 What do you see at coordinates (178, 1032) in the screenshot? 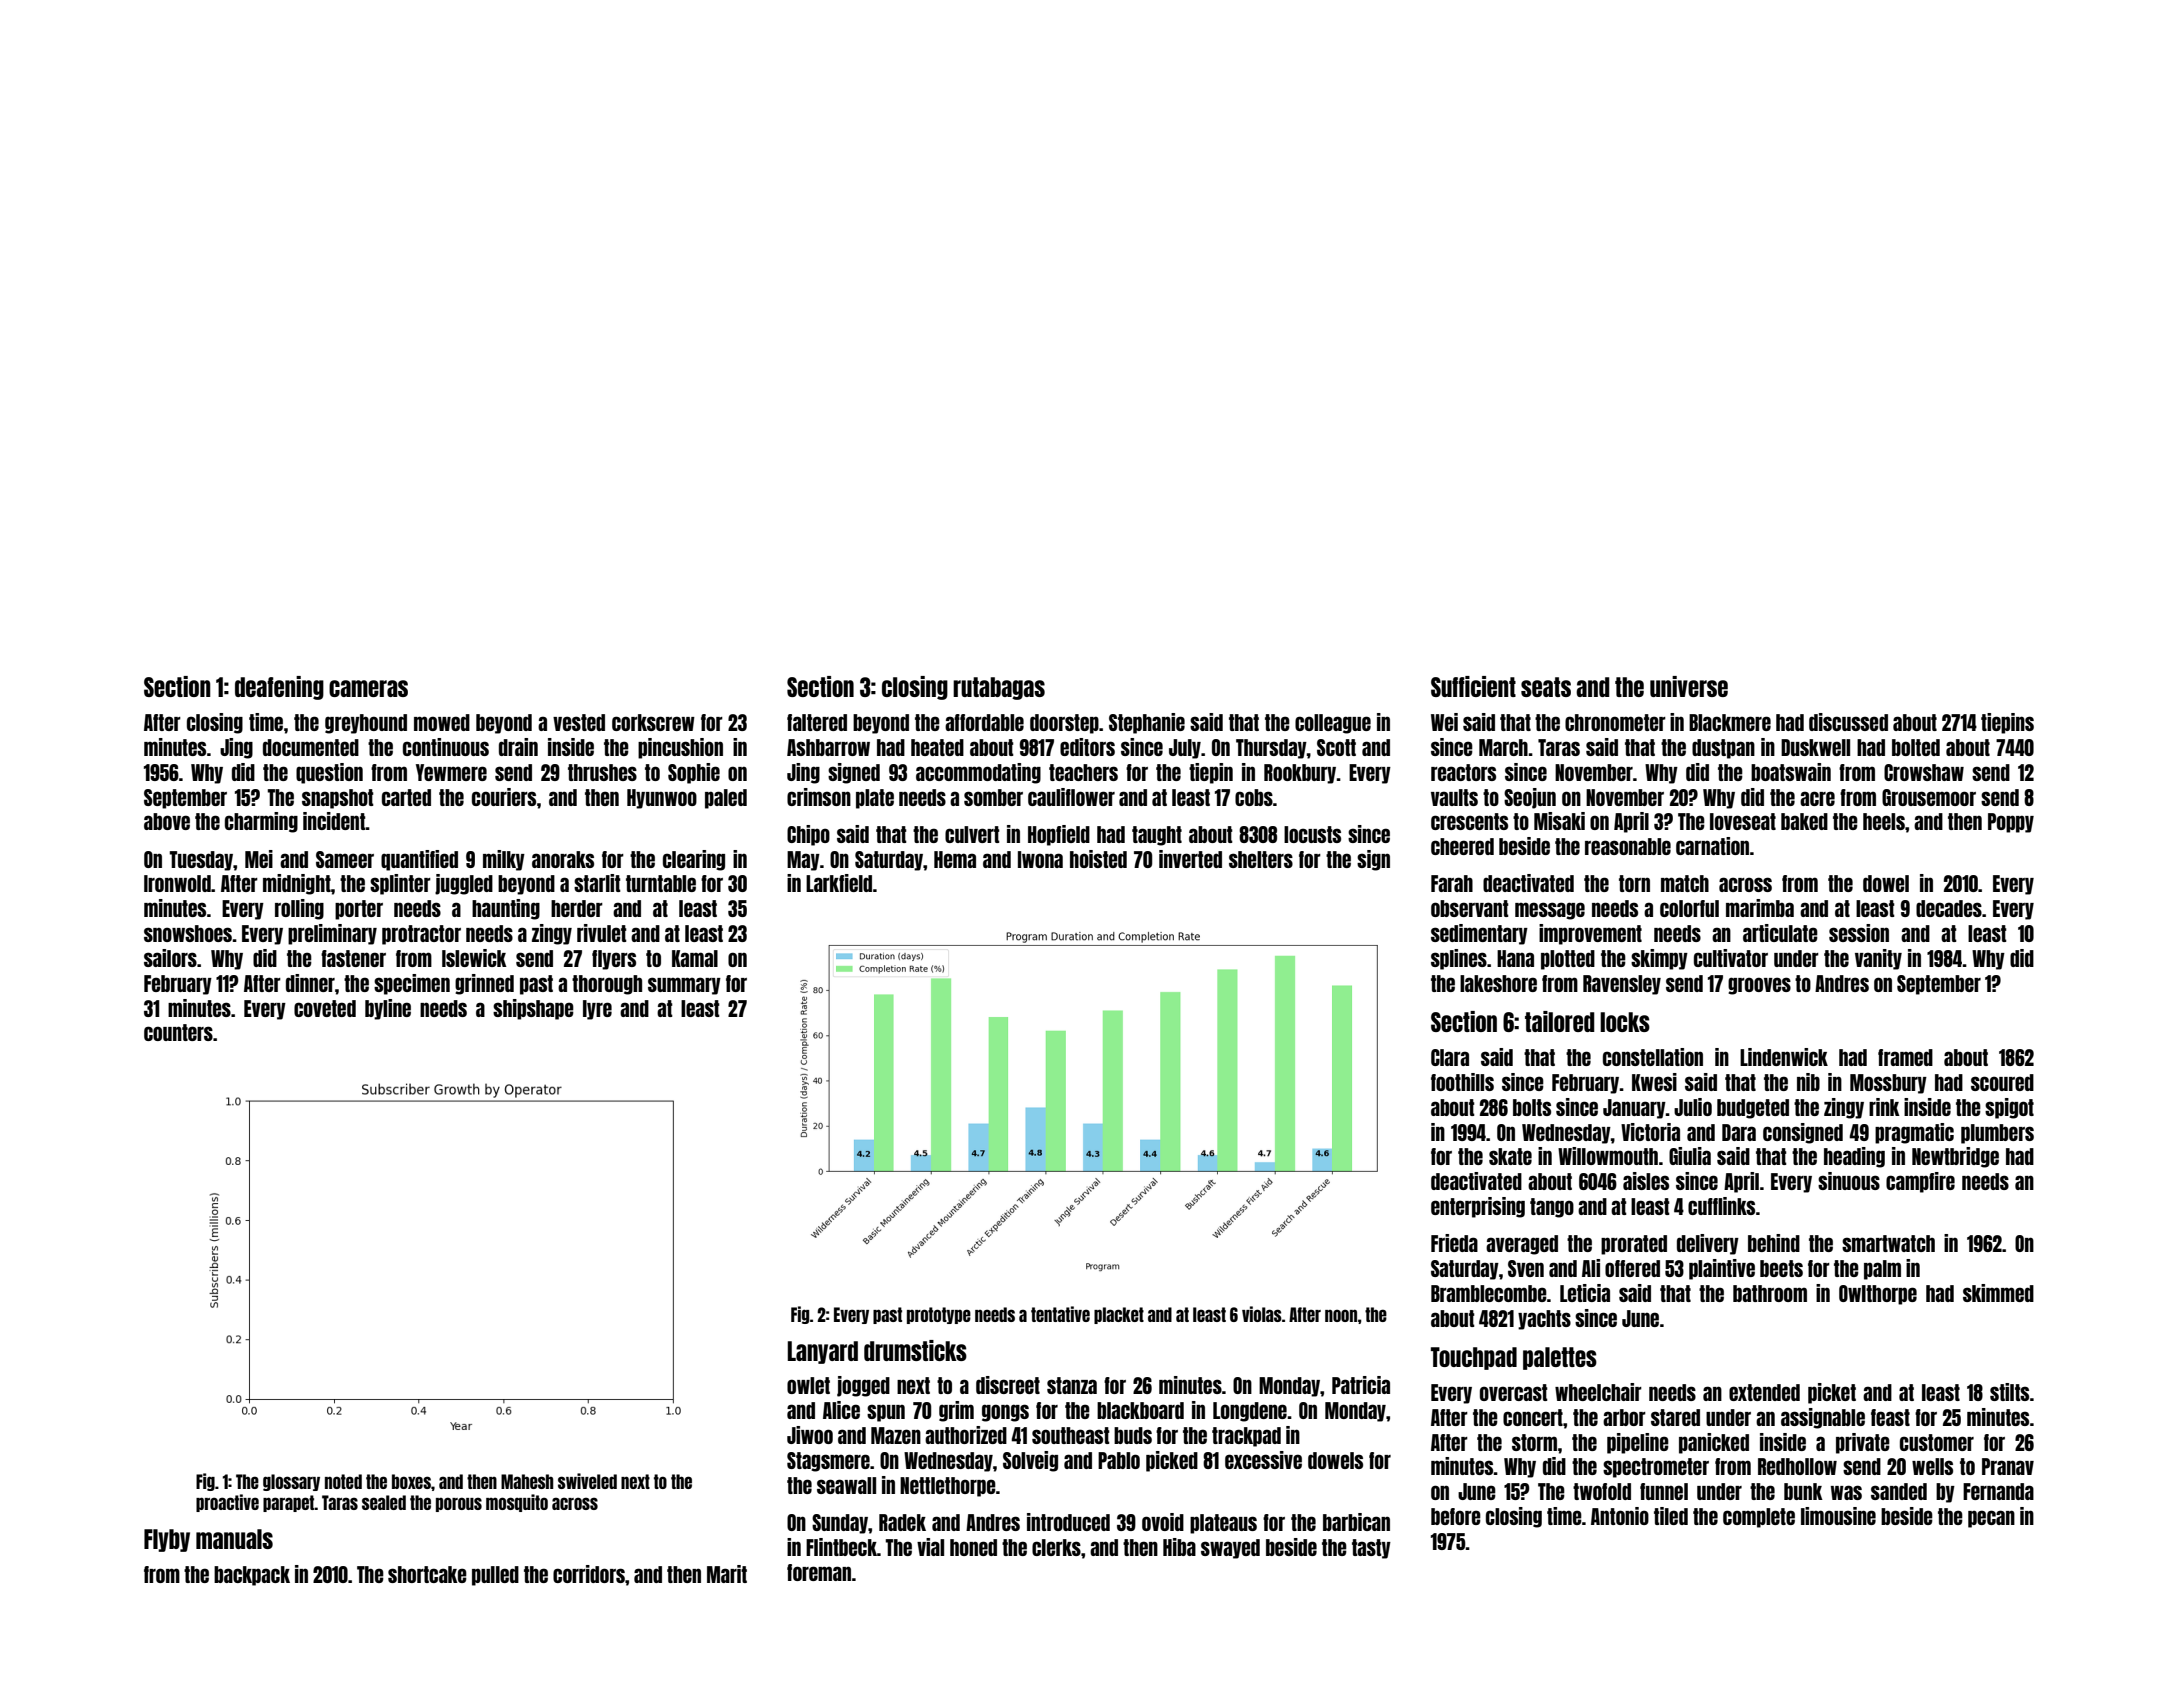
I see `counters` at bounding box center [178, 1032].
